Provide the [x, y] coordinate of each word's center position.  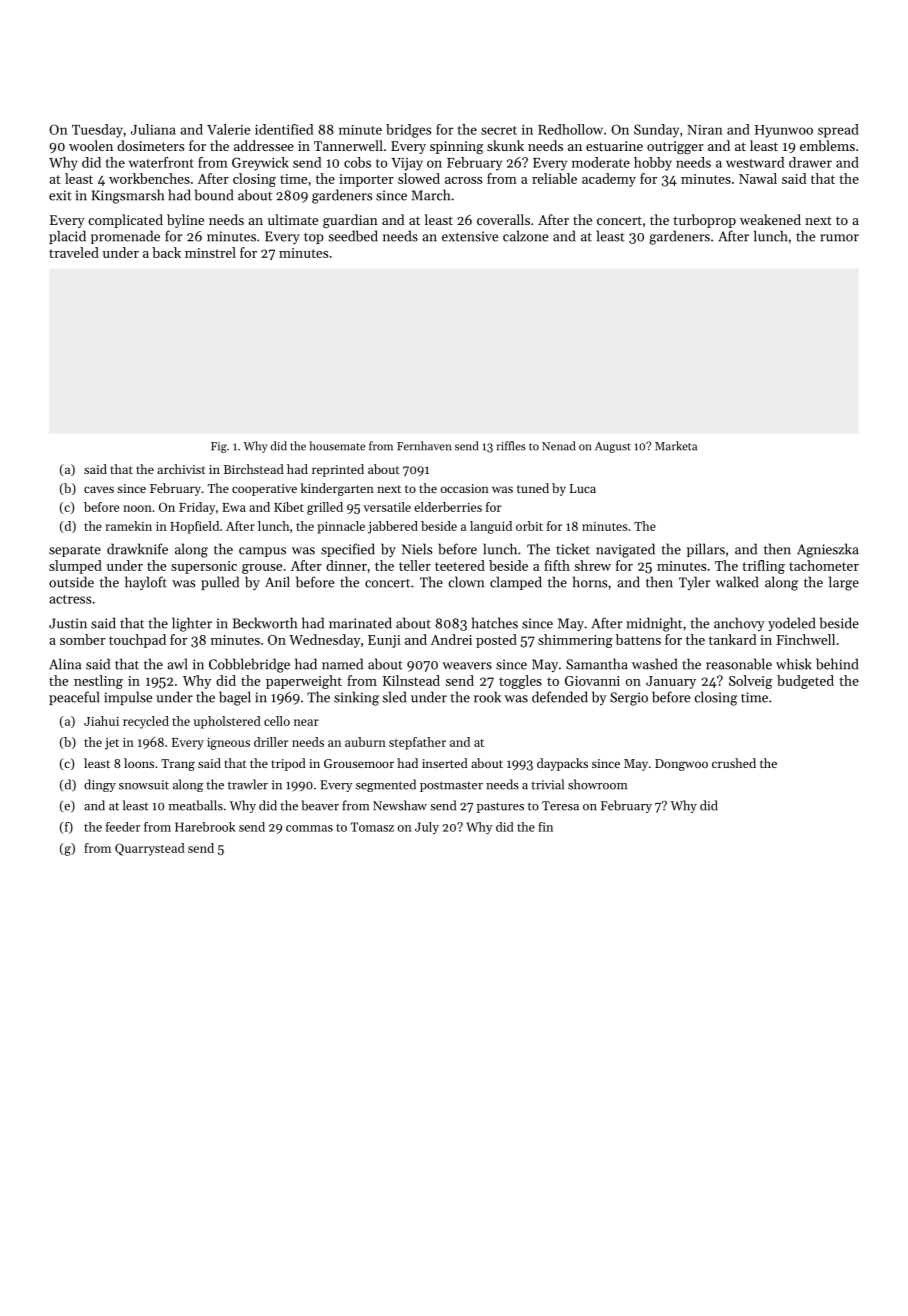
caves [99, 489]
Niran [705, 130]
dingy [100, 785]
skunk [505, 145]
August [613, 447]
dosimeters [150, 145]
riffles [511, 446]
